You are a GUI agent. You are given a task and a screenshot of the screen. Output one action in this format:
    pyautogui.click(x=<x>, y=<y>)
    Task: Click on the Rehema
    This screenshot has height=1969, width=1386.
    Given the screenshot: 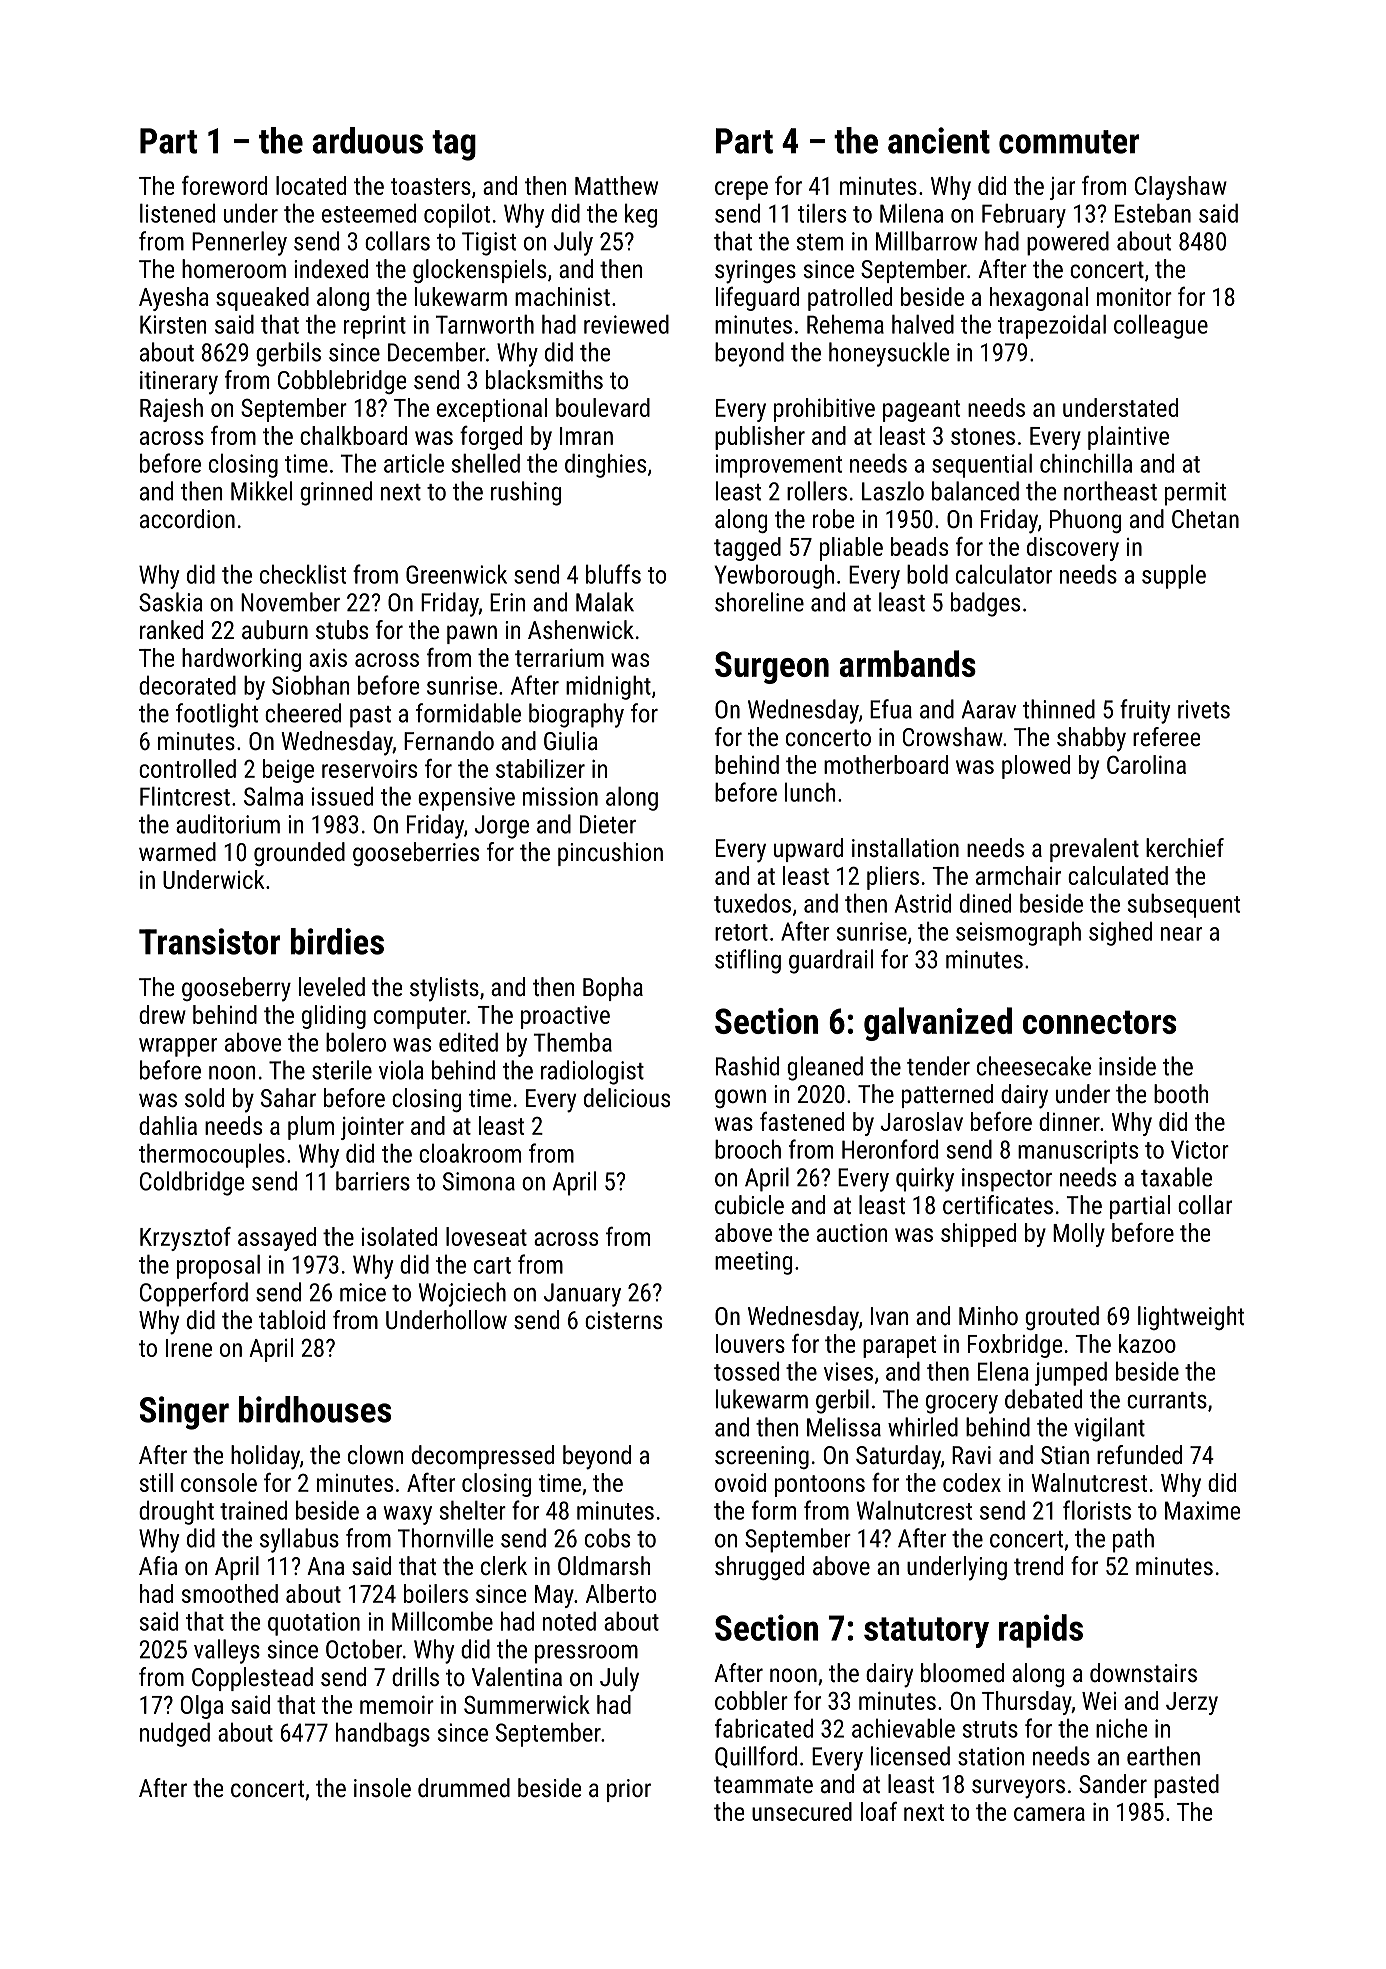 What is the action you would take?
    pyautogui.click(x=845, y=324)
